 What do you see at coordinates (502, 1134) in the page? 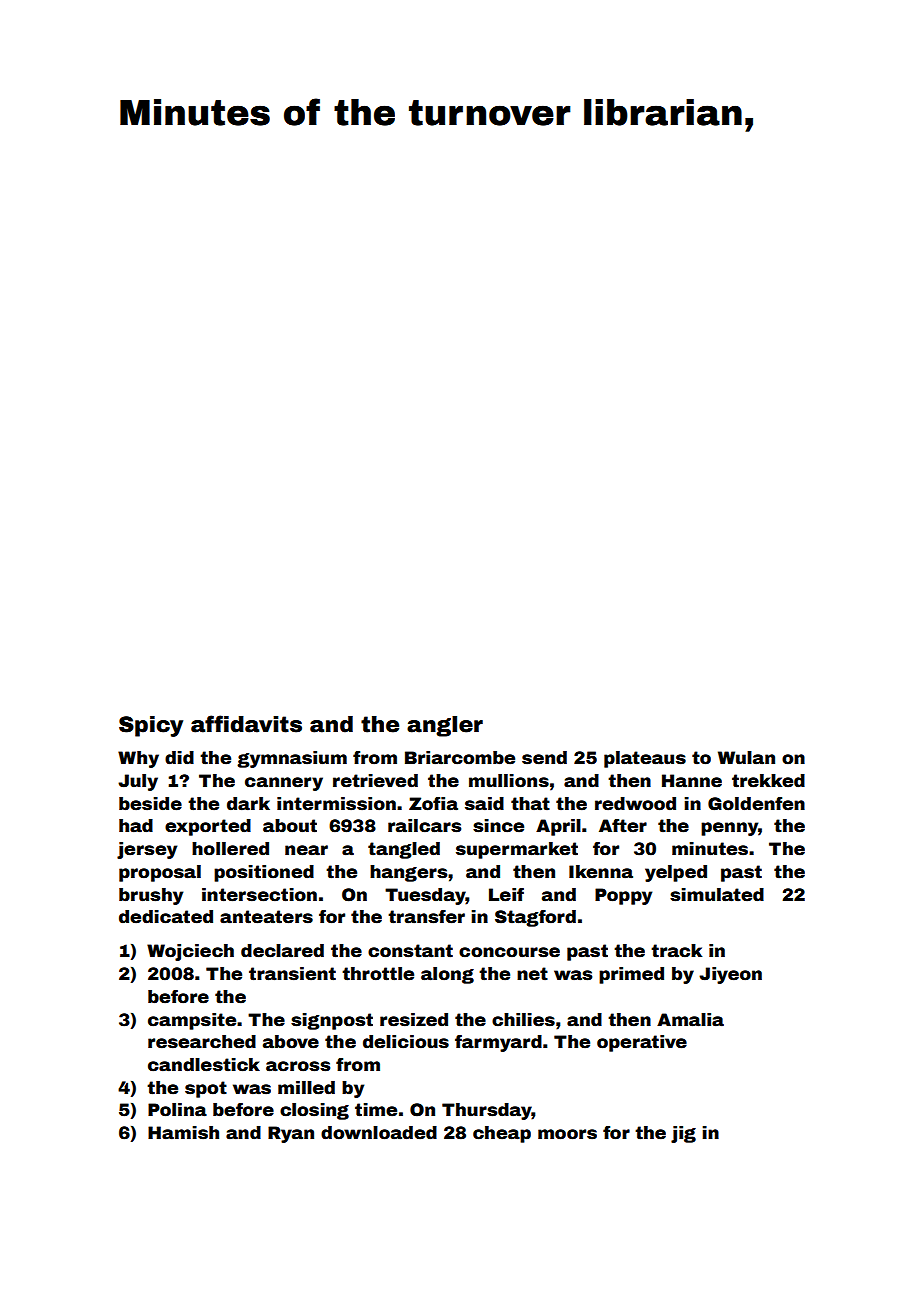
I see `cheap` at bounding box center [502, 1134].
